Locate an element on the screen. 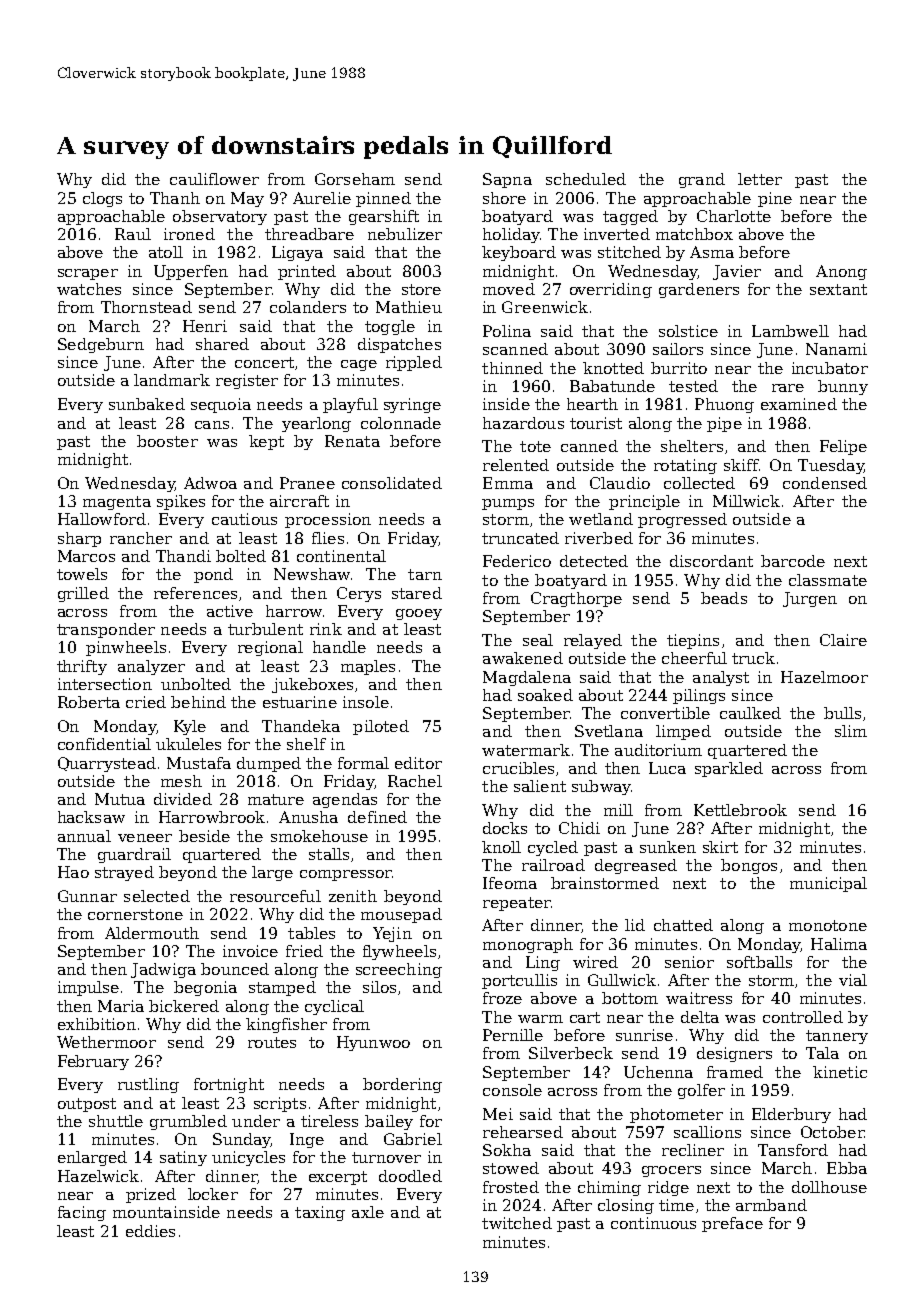 The width and height of the screenshot is (924, 1314). sharp is located at coordinates (79, 539).
